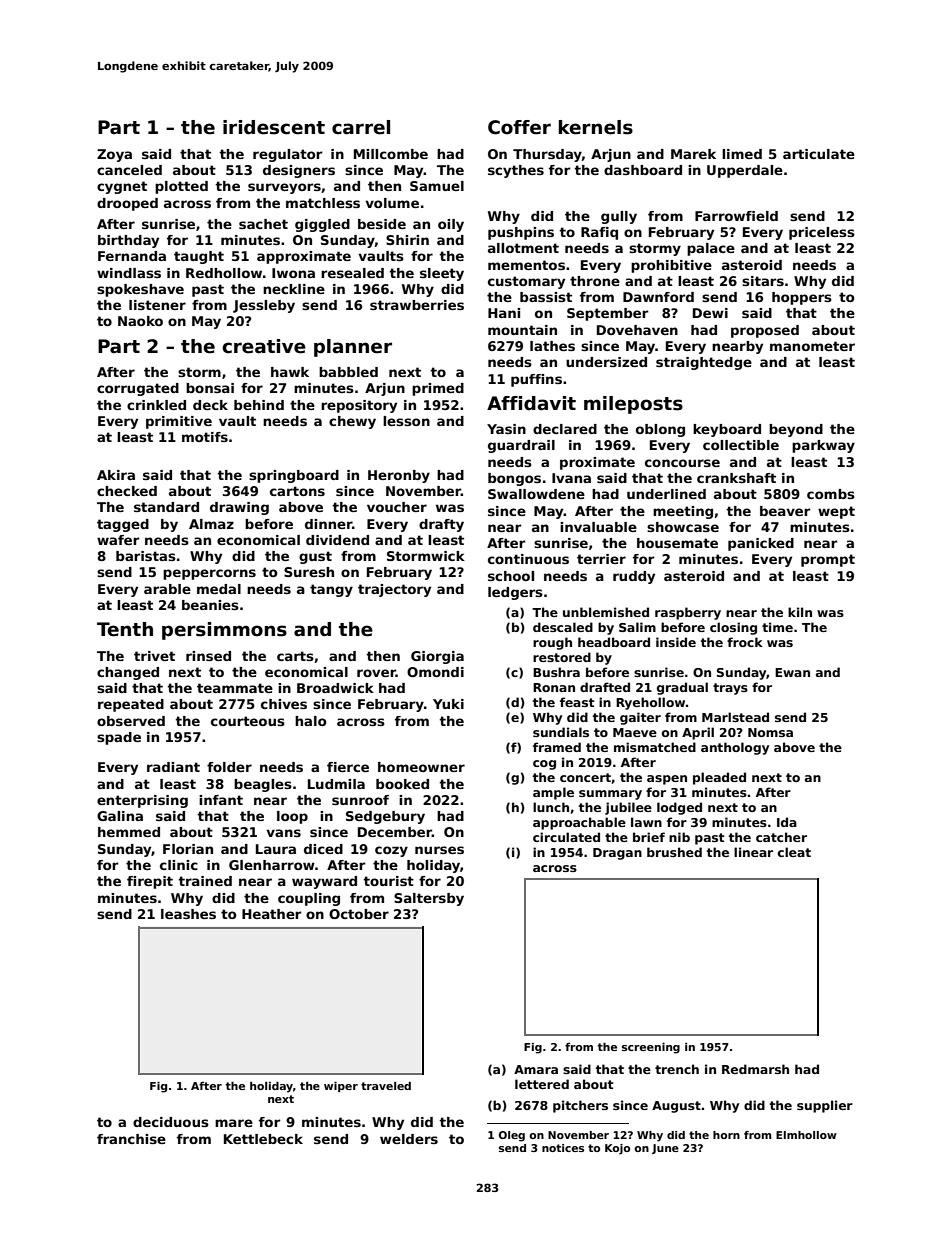 Image resolution: width=952 pixels, height=1233 pixels. Describe the element at coordinates (337, 540) in the document. I see `dividend` at that location.
